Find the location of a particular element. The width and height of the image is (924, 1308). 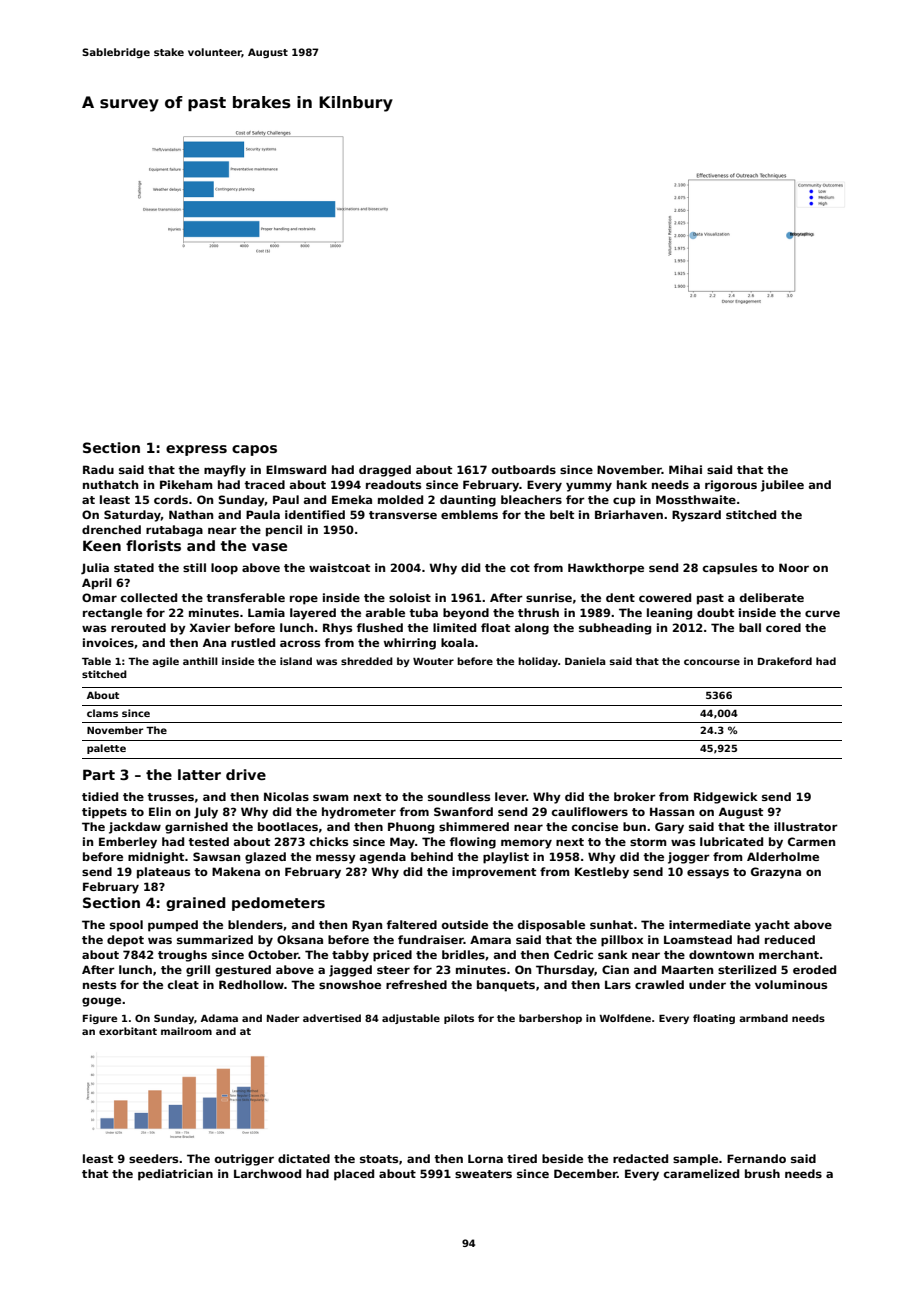

outrigger is located at coordinates (244, 1160).
